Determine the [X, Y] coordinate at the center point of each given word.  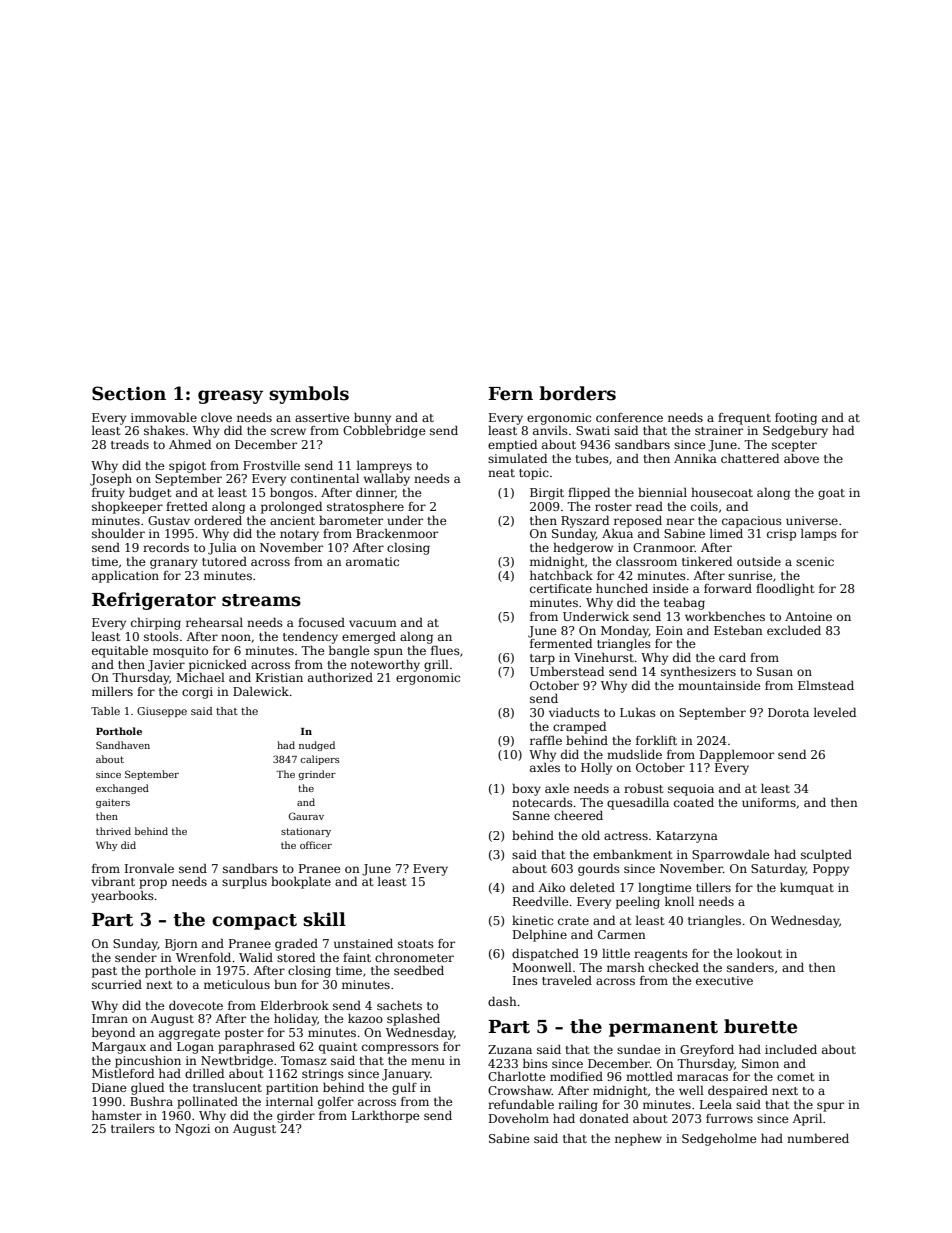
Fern [511, 394]
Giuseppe [162, 712]
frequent [744, 419]
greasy [230, 397]
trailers [133, 1128]
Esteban [738, 630]
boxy [526, 789]
